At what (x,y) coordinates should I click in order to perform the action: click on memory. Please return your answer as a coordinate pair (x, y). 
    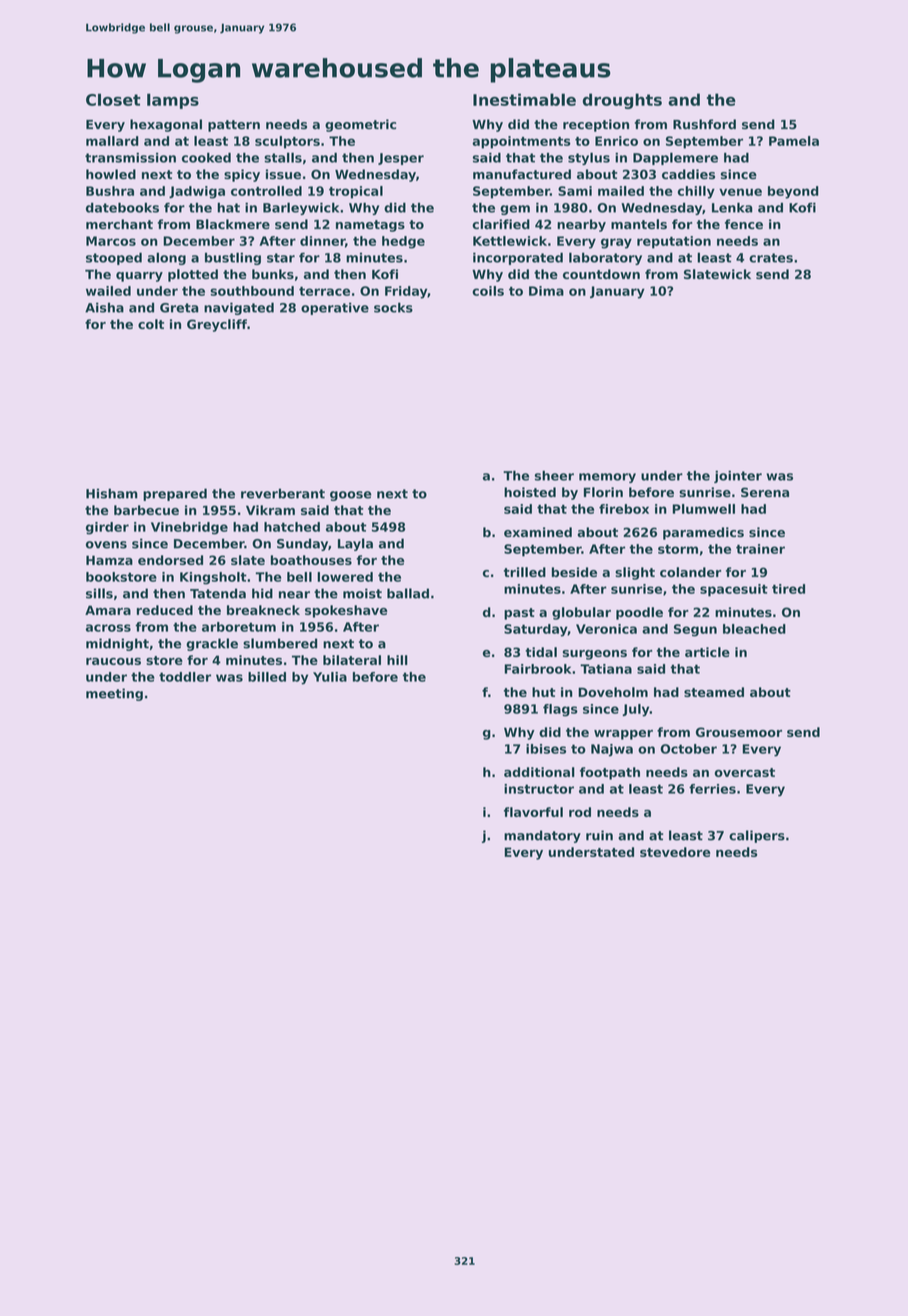
    Looking at the image, I should click on (607, 478).
